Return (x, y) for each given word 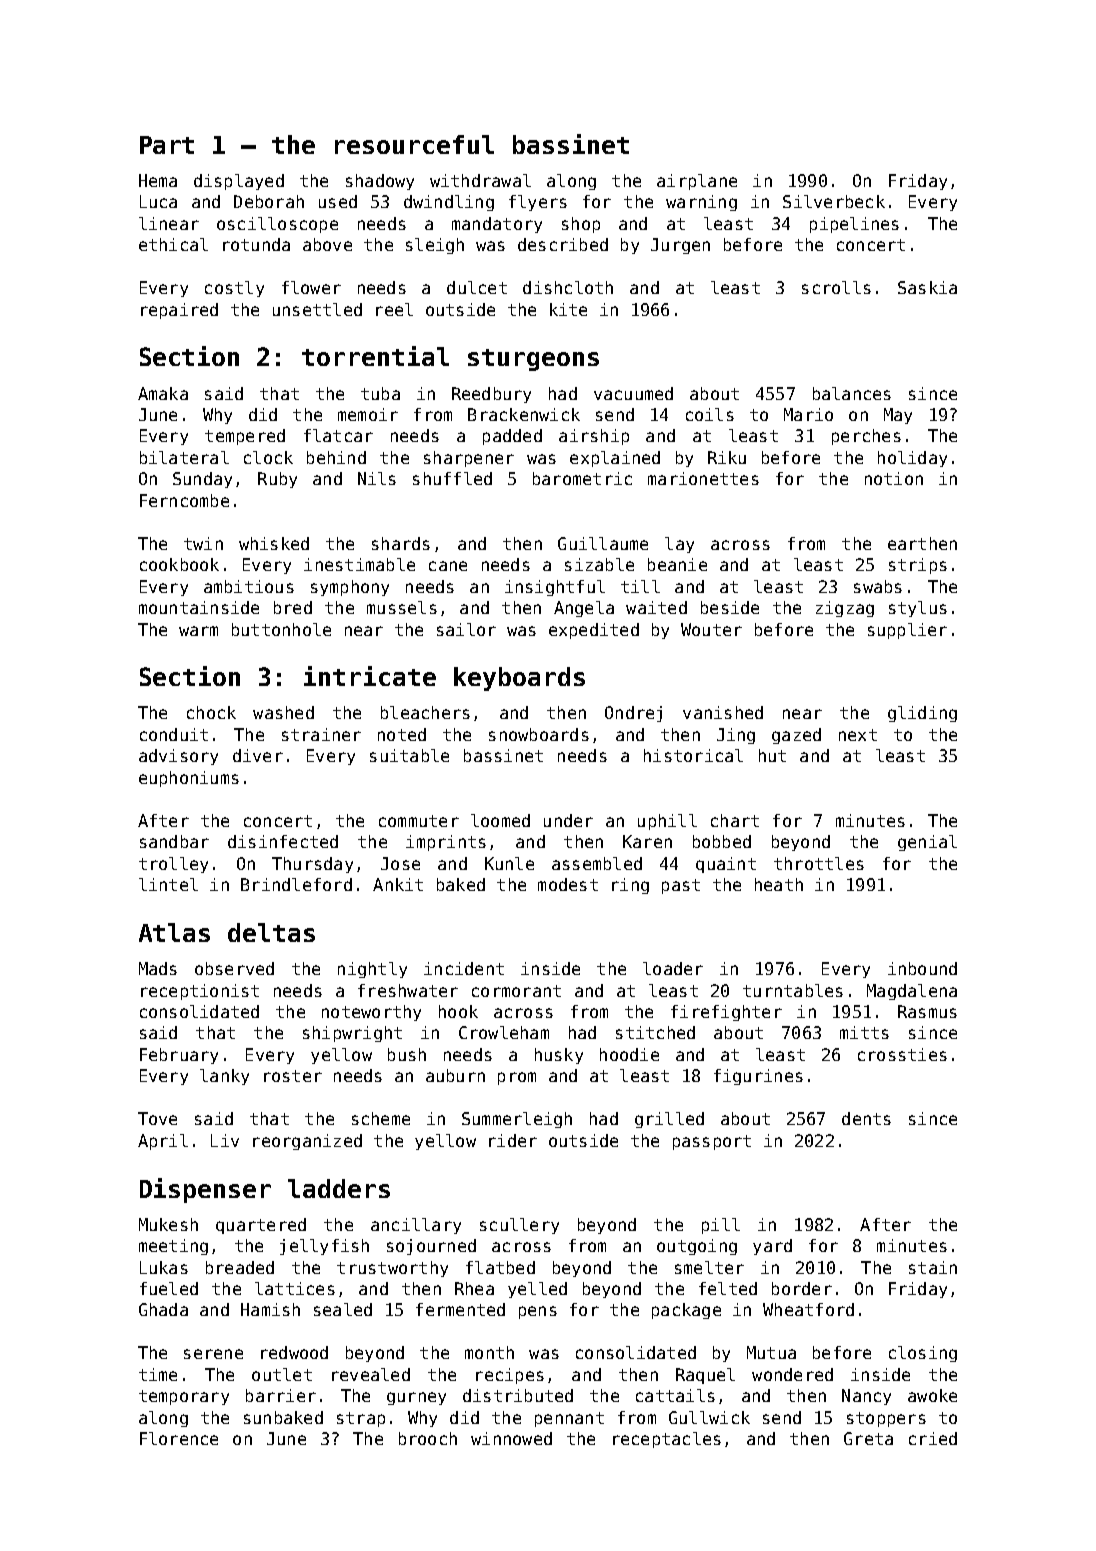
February (179, 1056)
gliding (922, 714)
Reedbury (491, 395)
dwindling (449, 203)
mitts (864, 1032)
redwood (294, 1352)
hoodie (629, 1054)
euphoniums (189, 779)
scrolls (836, 287)
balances (852, 393)
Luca (158, 201)
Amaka (163, 393)
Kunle (509, 863)
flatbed (500, 1267)
